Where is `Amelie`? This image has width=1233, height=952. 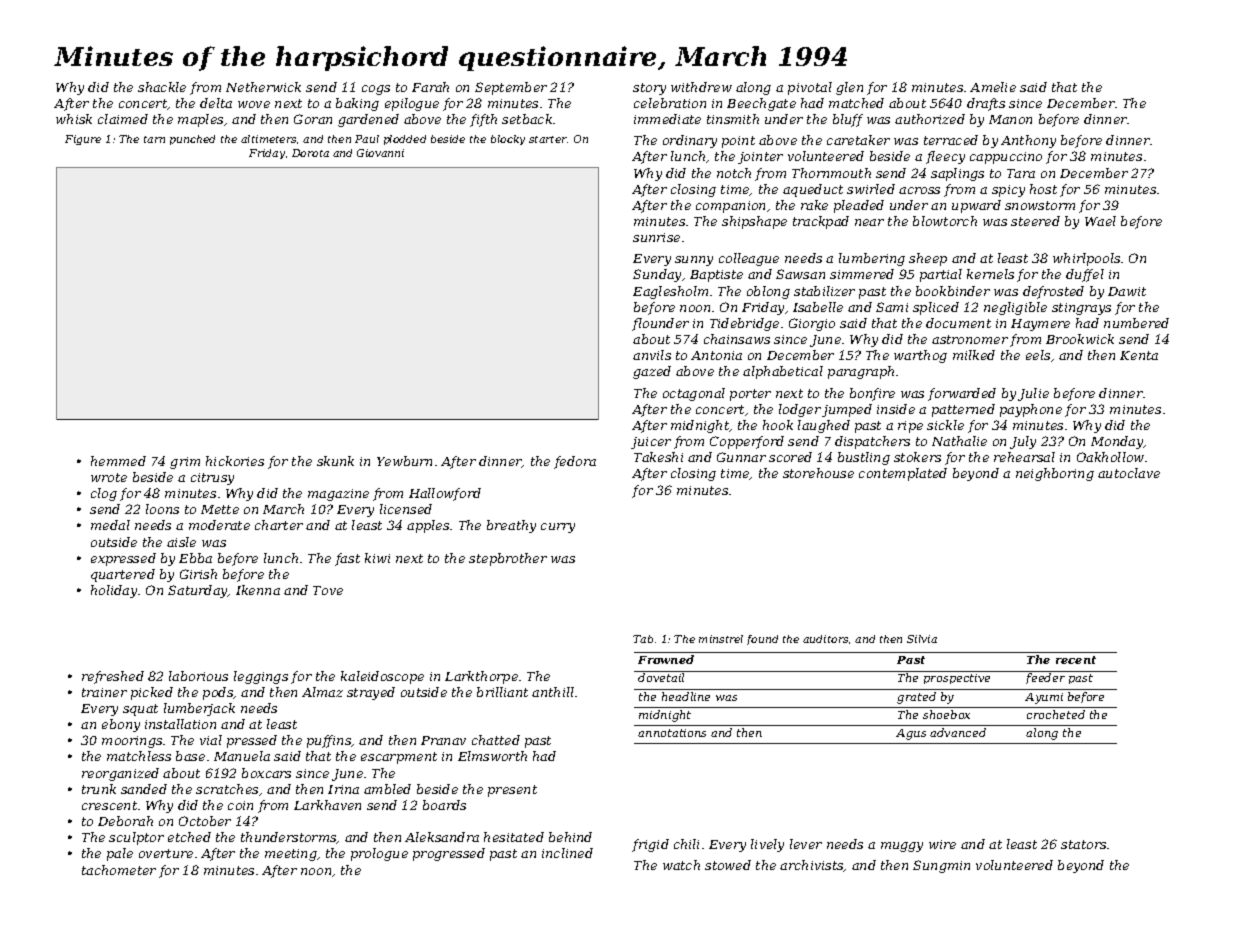 Amelie is located at coordinates (993, 87).
